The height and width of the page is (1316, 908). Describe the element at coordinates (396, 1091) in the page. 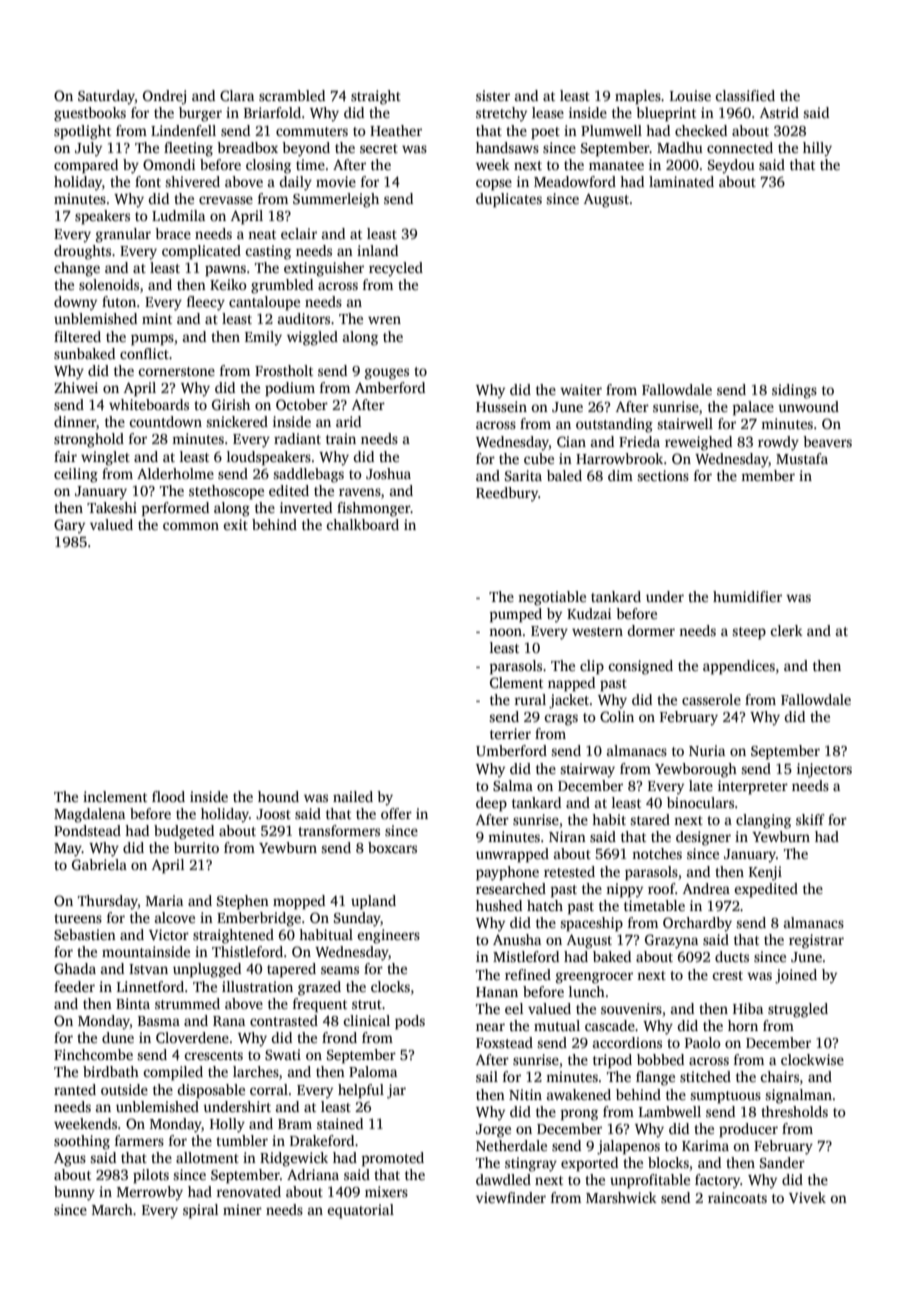

I see `jar` at that location.
